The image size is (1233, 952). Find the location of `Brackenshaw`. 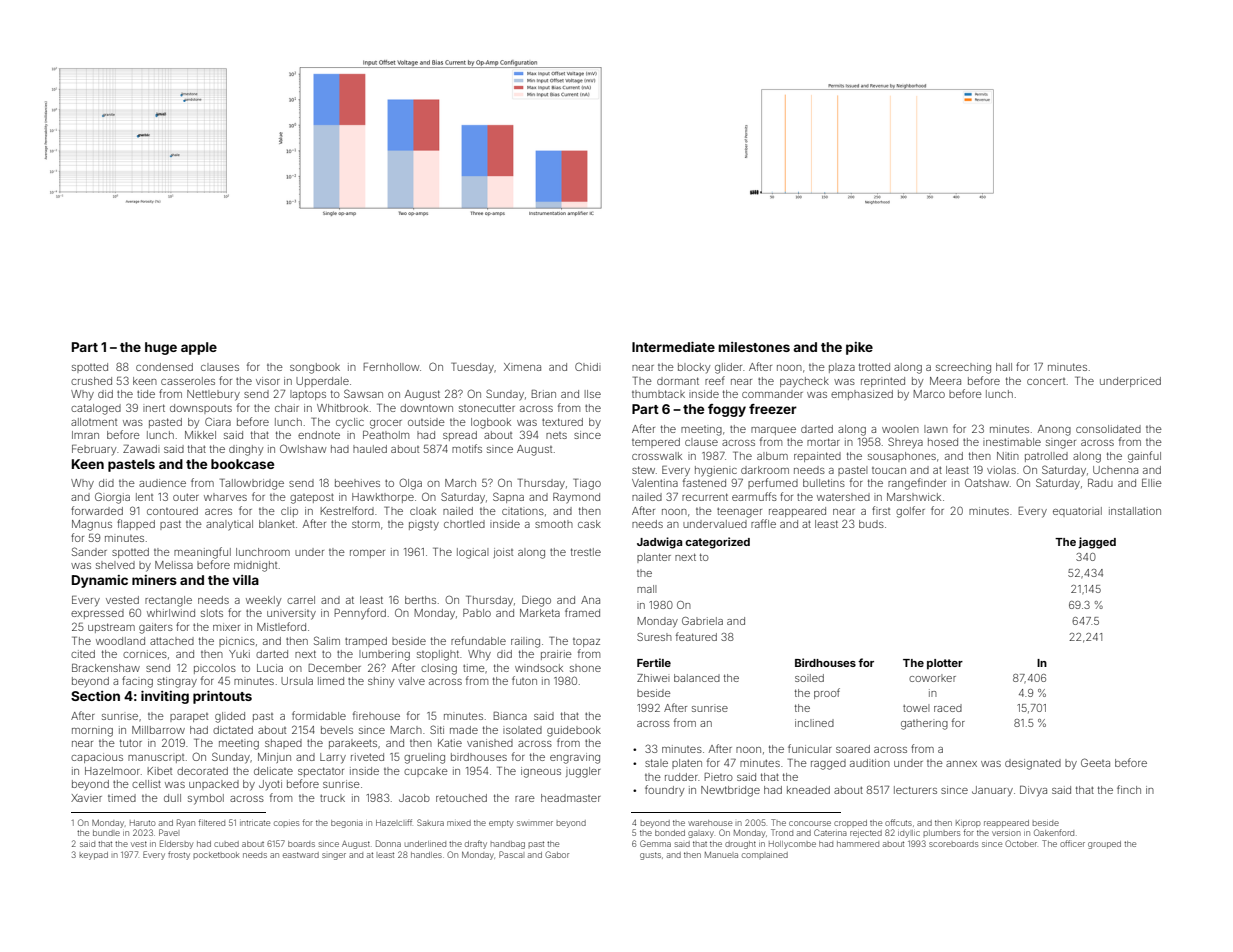

Brackenshaw is located at coordinates (106, 668).
